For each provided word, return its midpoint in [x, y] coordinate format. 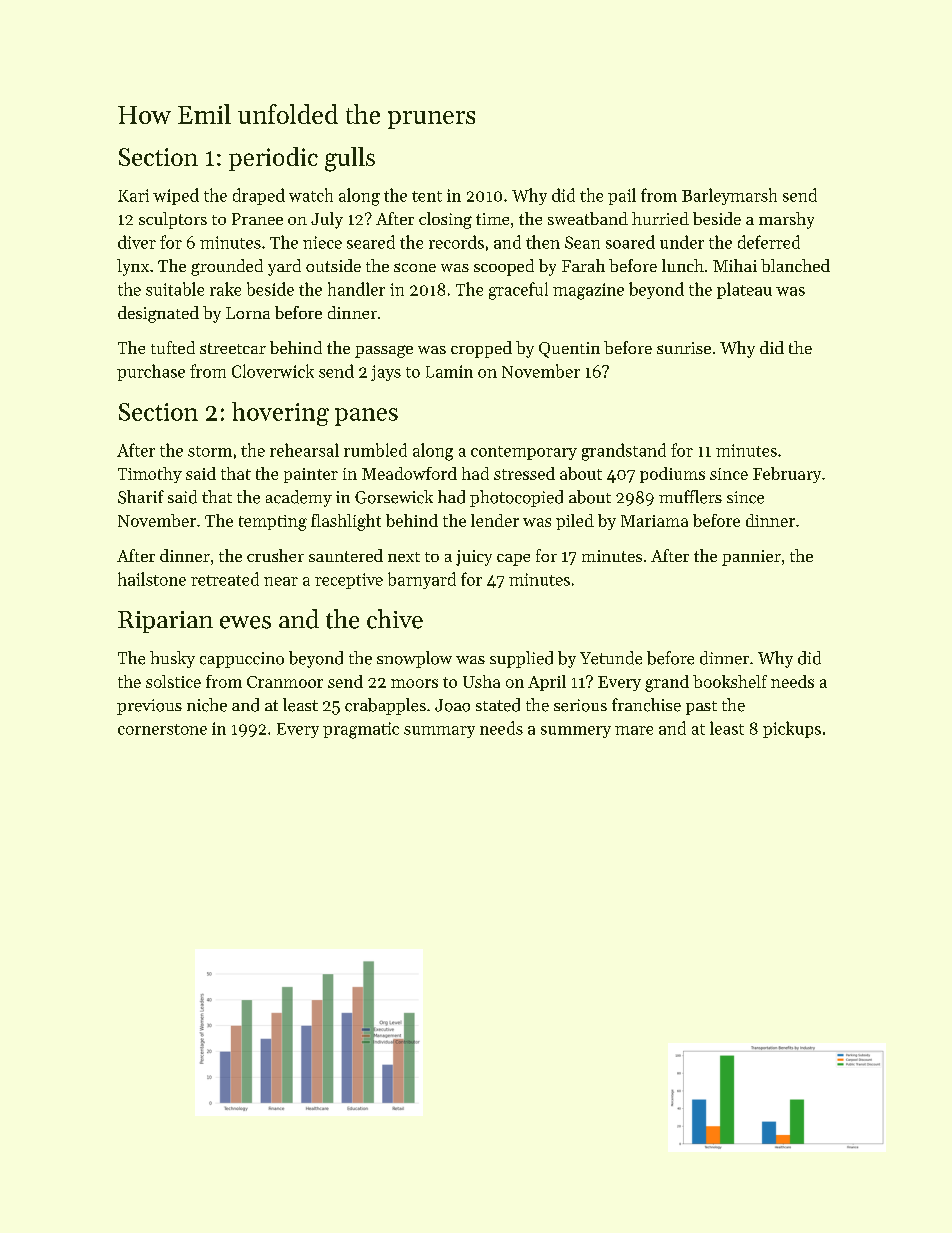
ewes [245, 622]
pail [622, 196]
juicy [474, 558]
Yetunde [611, 658]
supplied [521, 659]
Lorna [248, 313]
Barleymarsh [729, 196]
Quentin [569, 350]
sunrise [684, 348]
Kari [133, 195]
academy [299, 498]
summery [576, 732]
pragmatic [361, 730]
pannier [751, 558]
